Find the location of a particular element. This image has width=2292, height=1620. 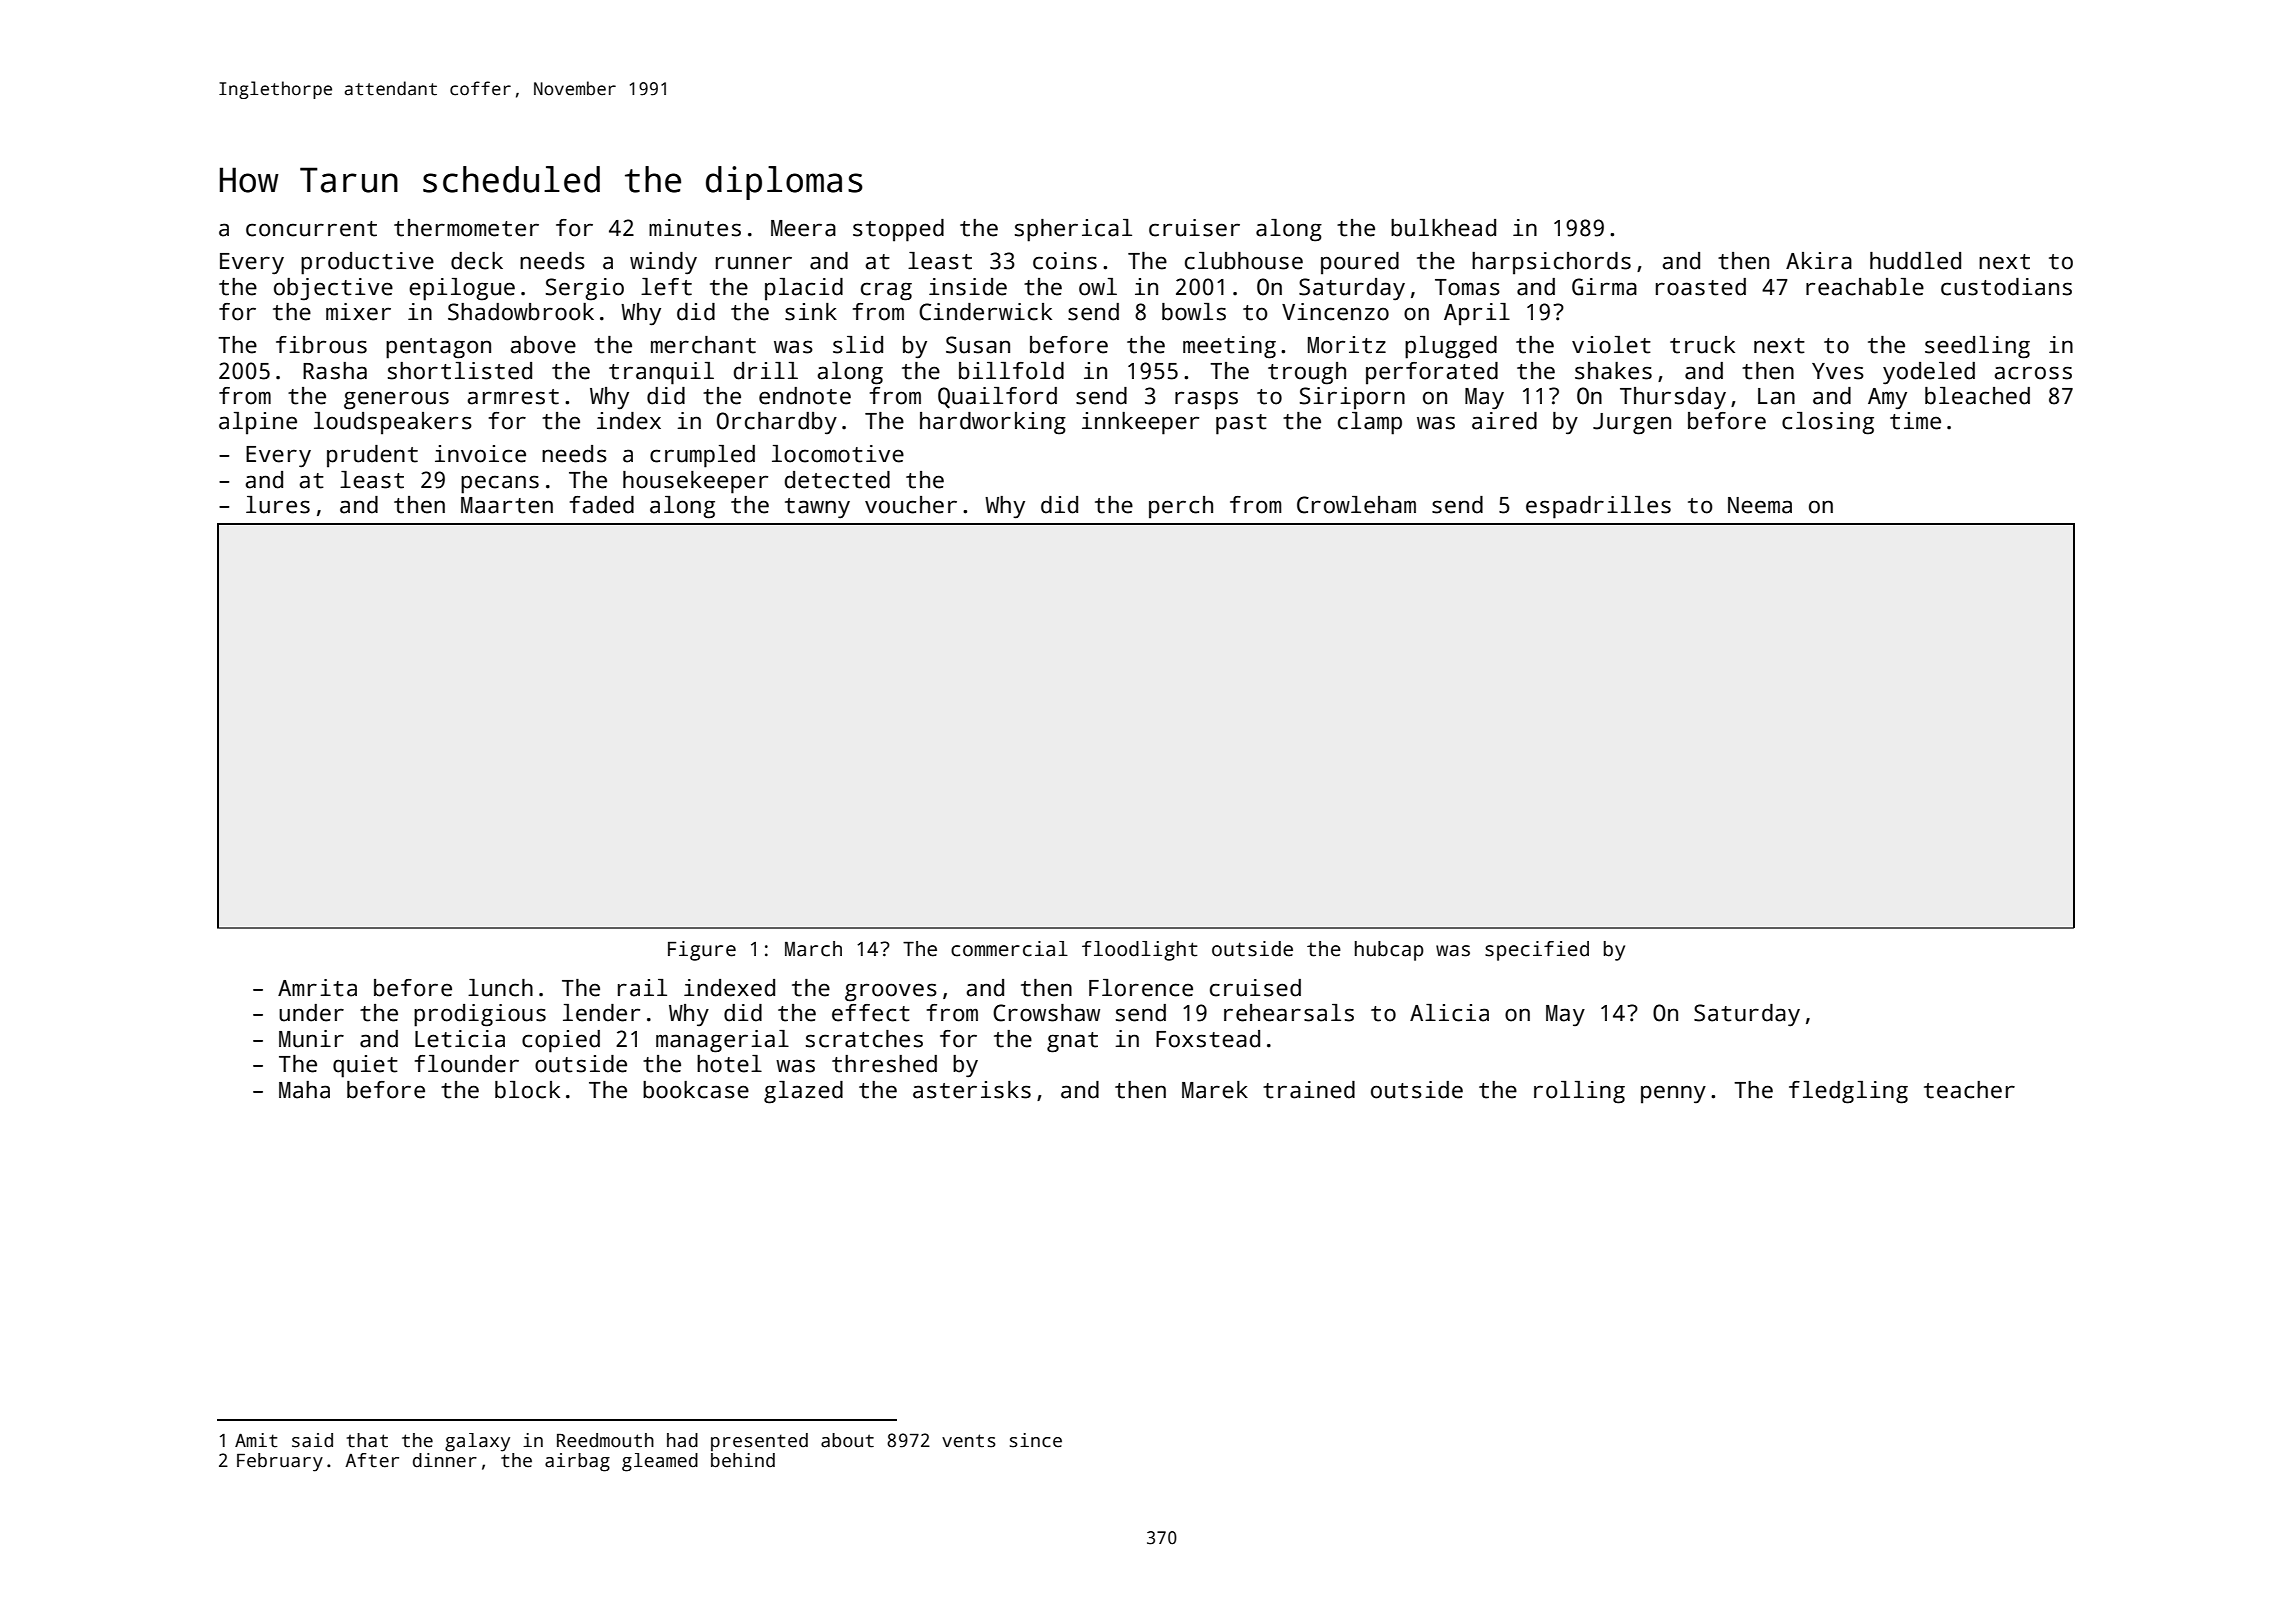

spherical is located at coordinates (1073, 230).
